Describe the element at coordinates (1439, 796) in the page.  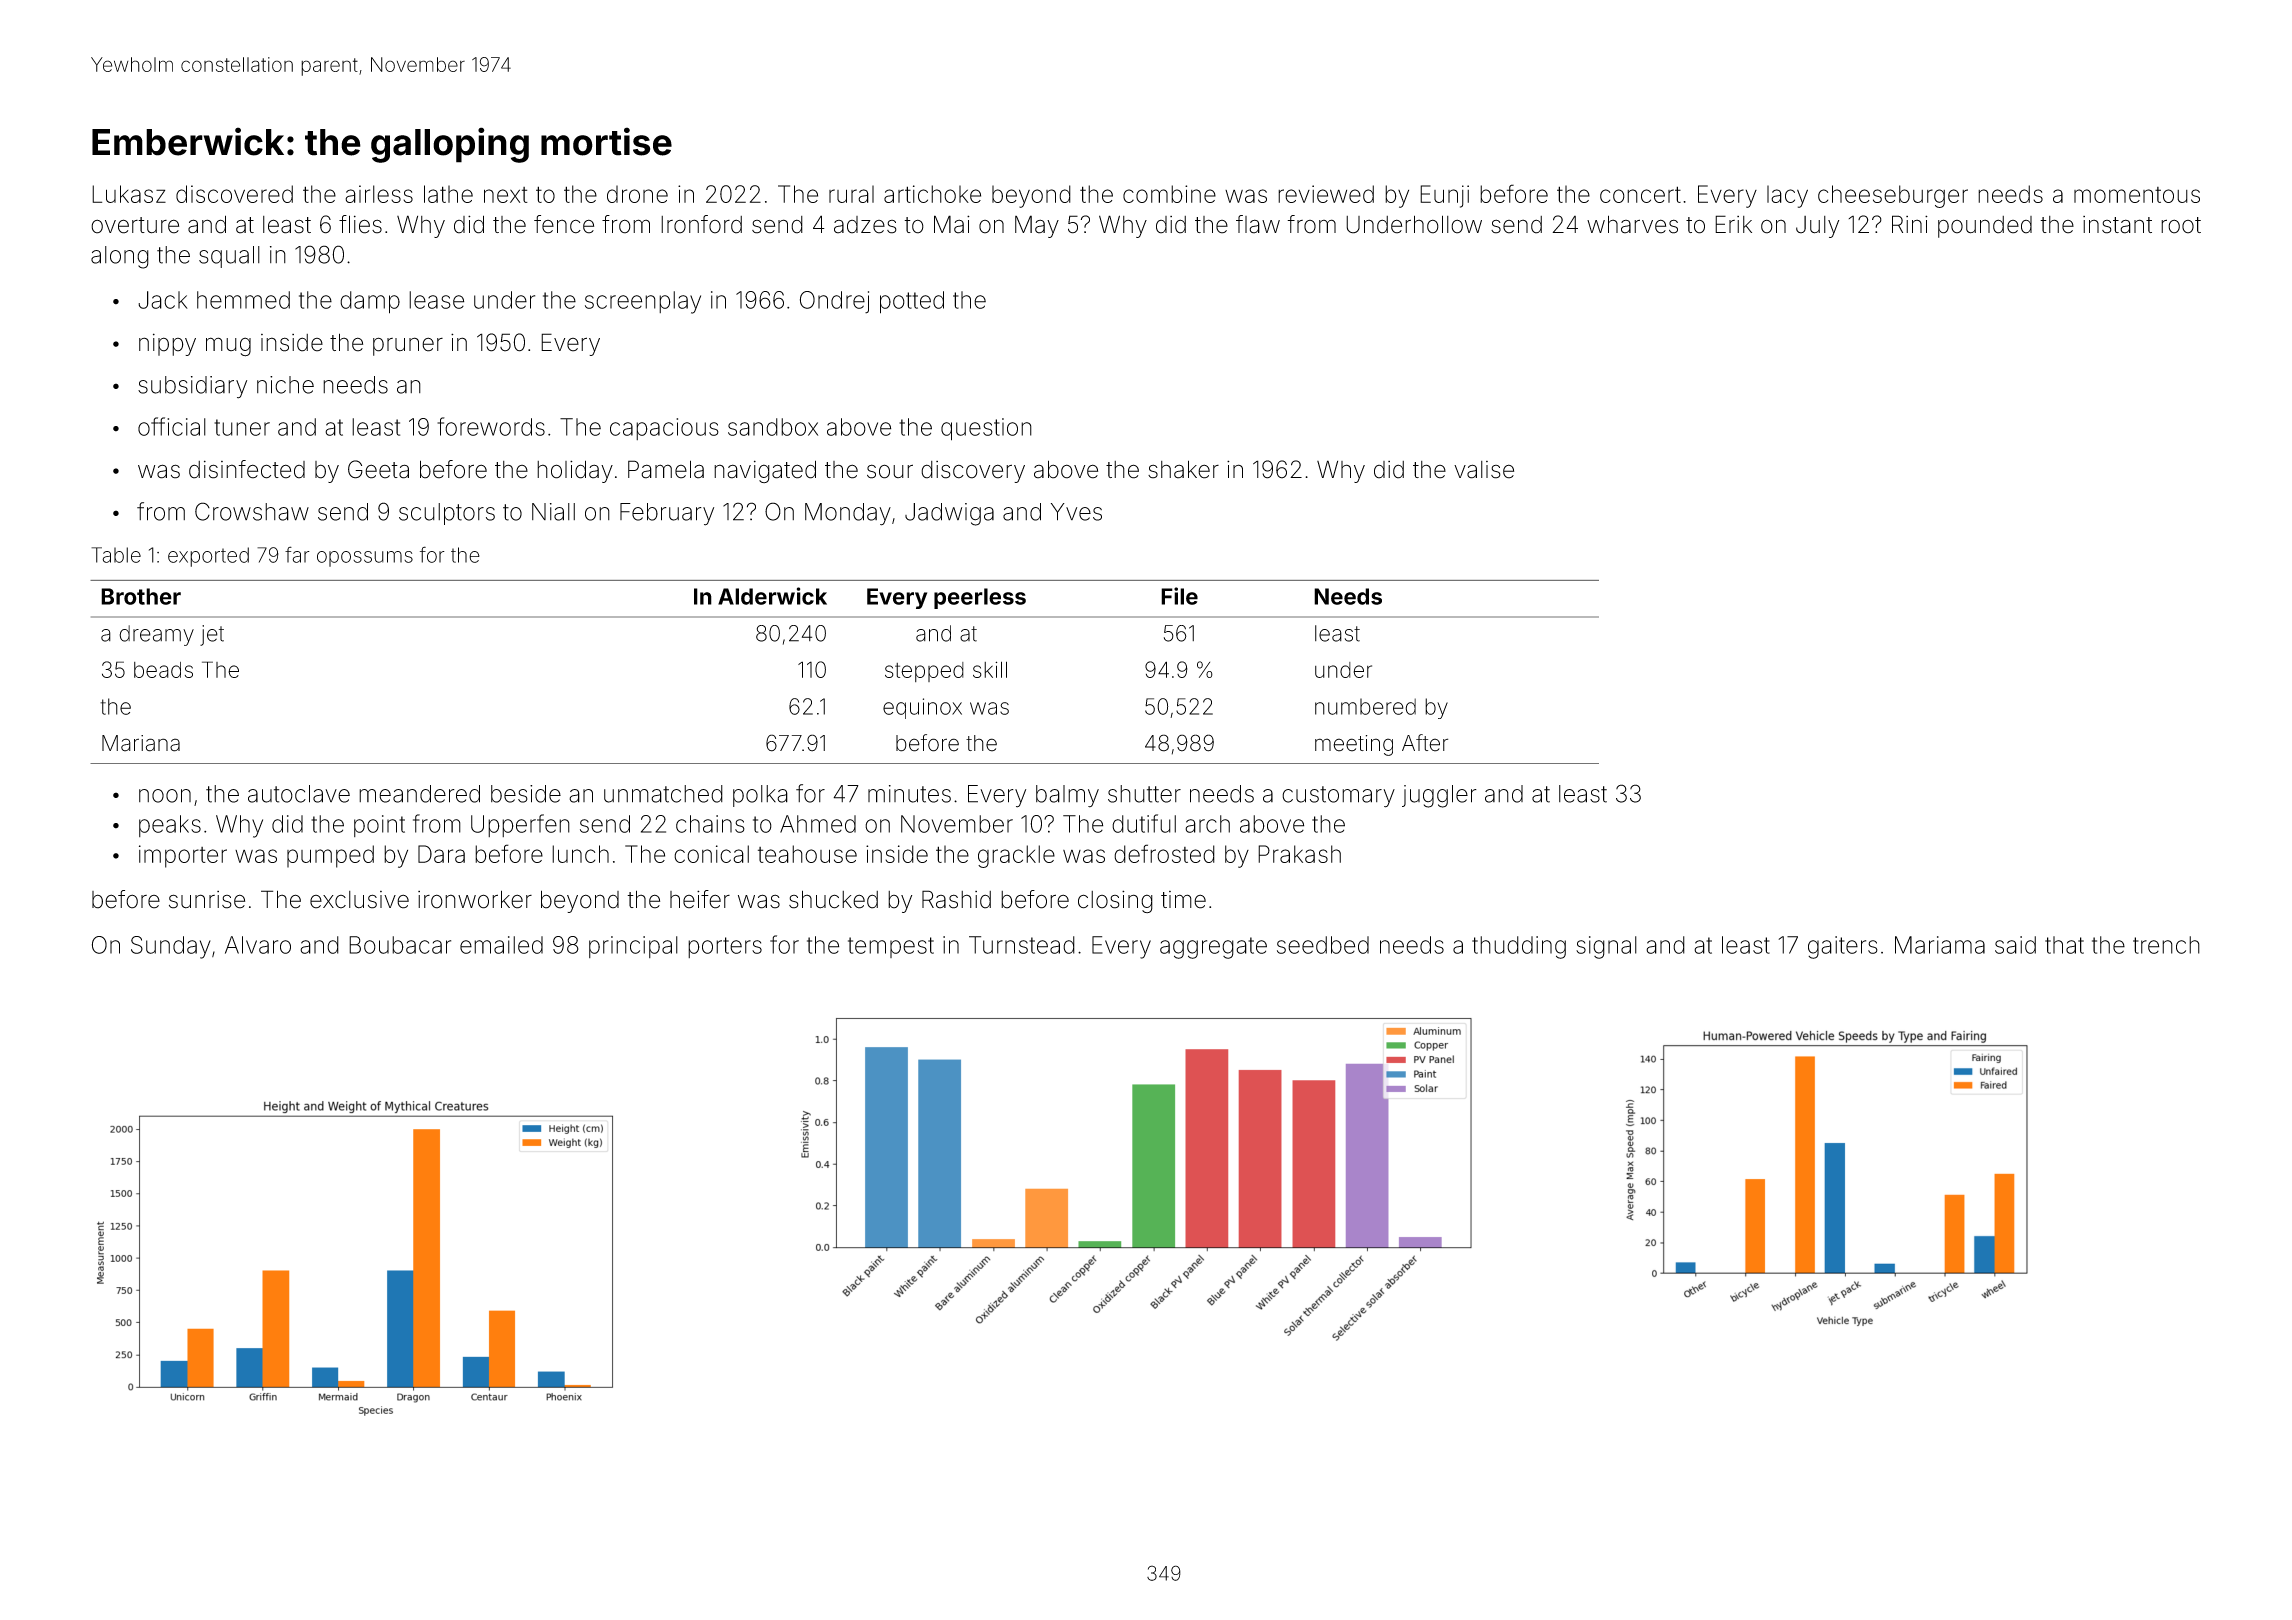
I see `juggler` at that location.
